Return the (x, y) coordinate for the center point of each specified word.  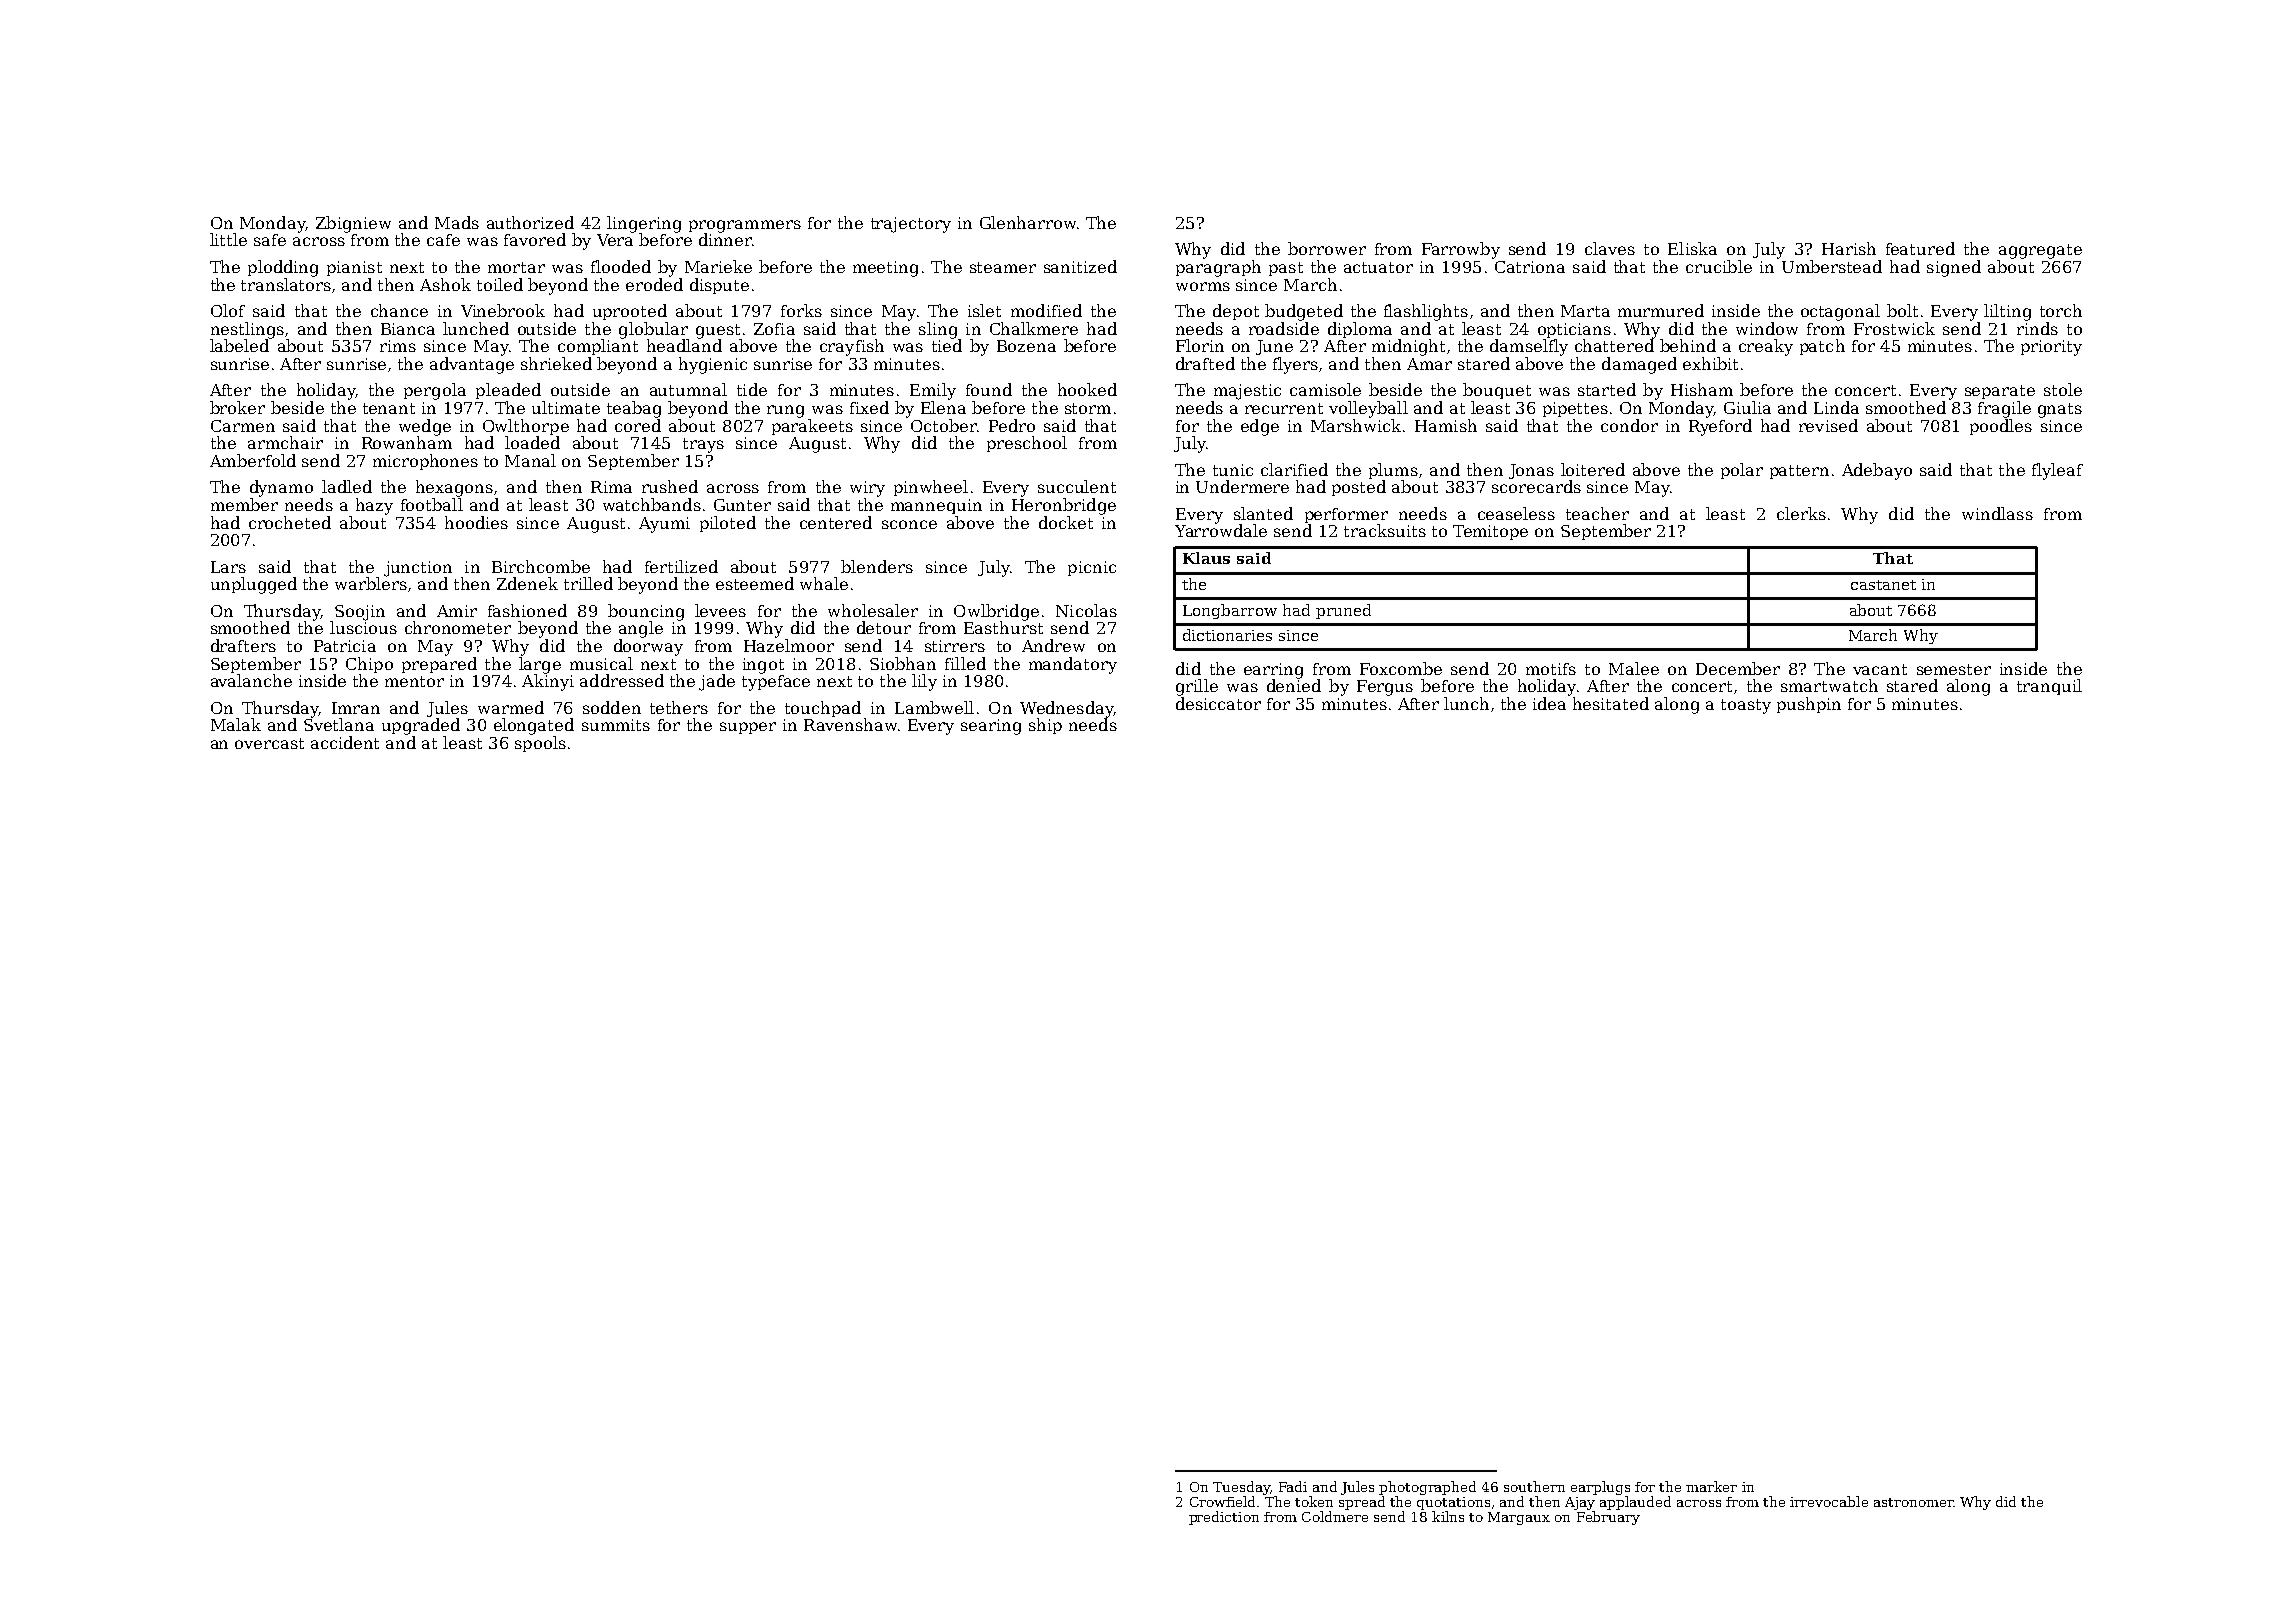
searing (991, 727)
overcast (269, 743)
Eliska (1692, 248)
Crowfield (1222, 1501)
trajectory (911, 225)
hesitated (1611, 703)
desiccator (1218, 703)
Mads (457, 222)
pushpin (1809, 705)
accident (345, 742)
